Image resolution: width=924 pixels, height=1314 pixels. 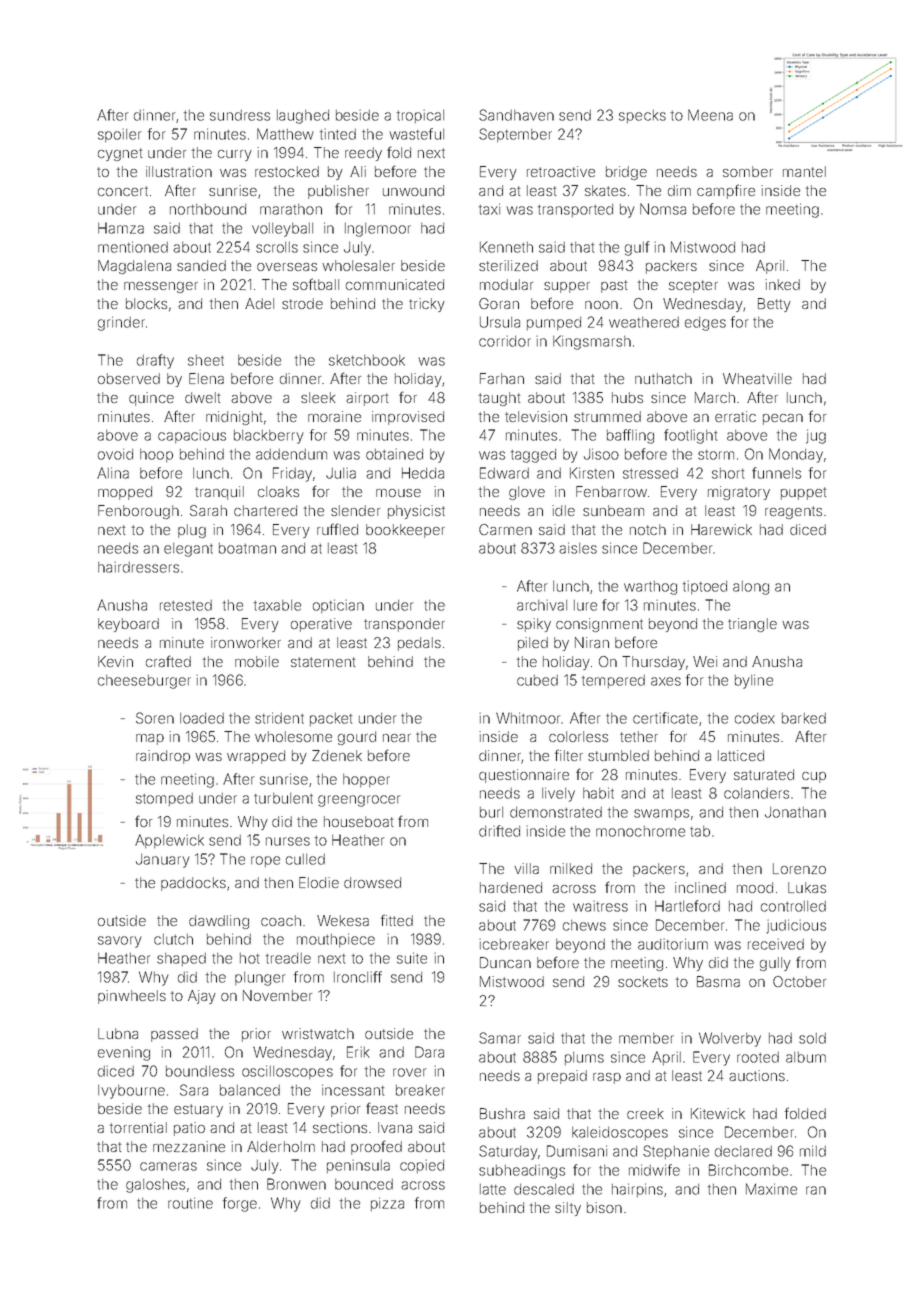 What do you see at coordinates (728, 473) in the image?
I see `short` at bounding box center [728, 473].
